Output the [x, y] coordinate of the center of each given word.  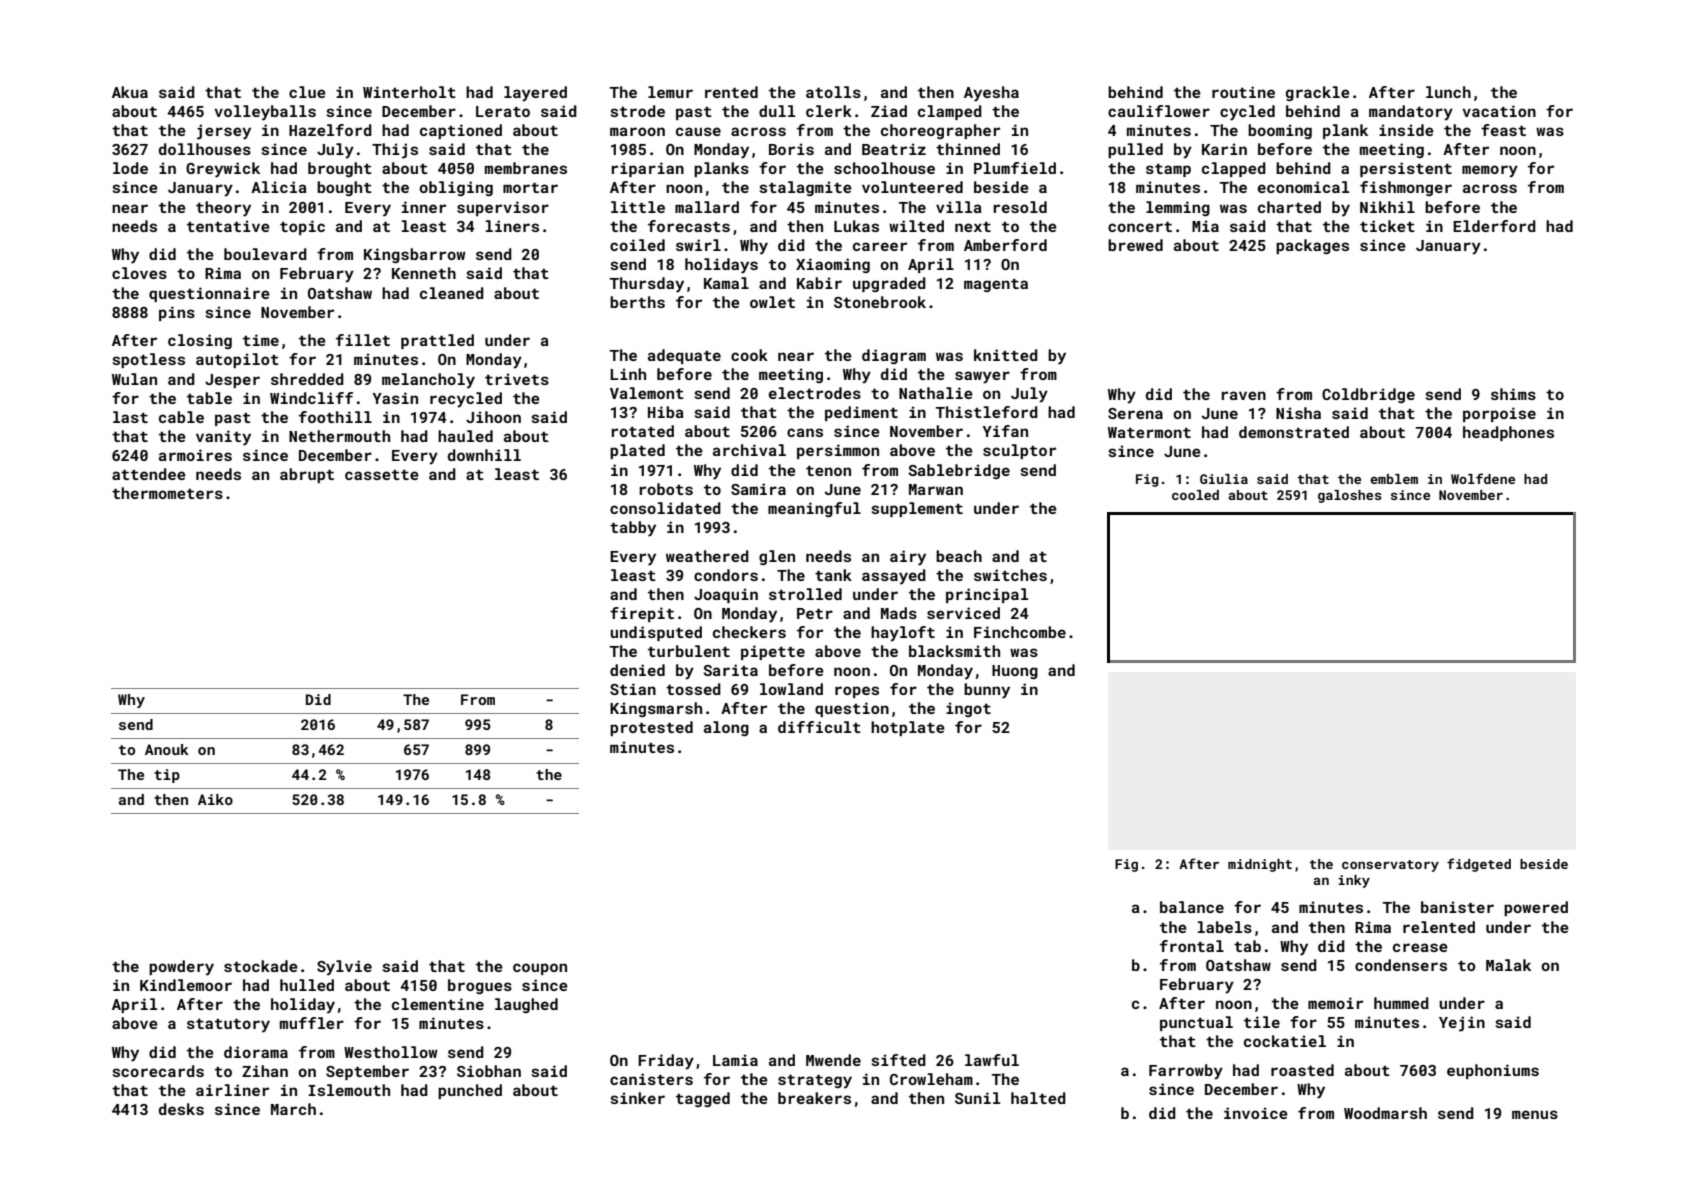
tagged [703, 1099]
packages [1312, 246]
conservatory [1390, 866]
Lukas [856, 226]
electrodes [815, 393]
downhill [484, 455]
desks [181, 1109]
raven [1244, 395]
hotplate [908, 728]
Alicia [279, 187]
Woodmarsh [1385, 1113]
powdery [181, 968]
